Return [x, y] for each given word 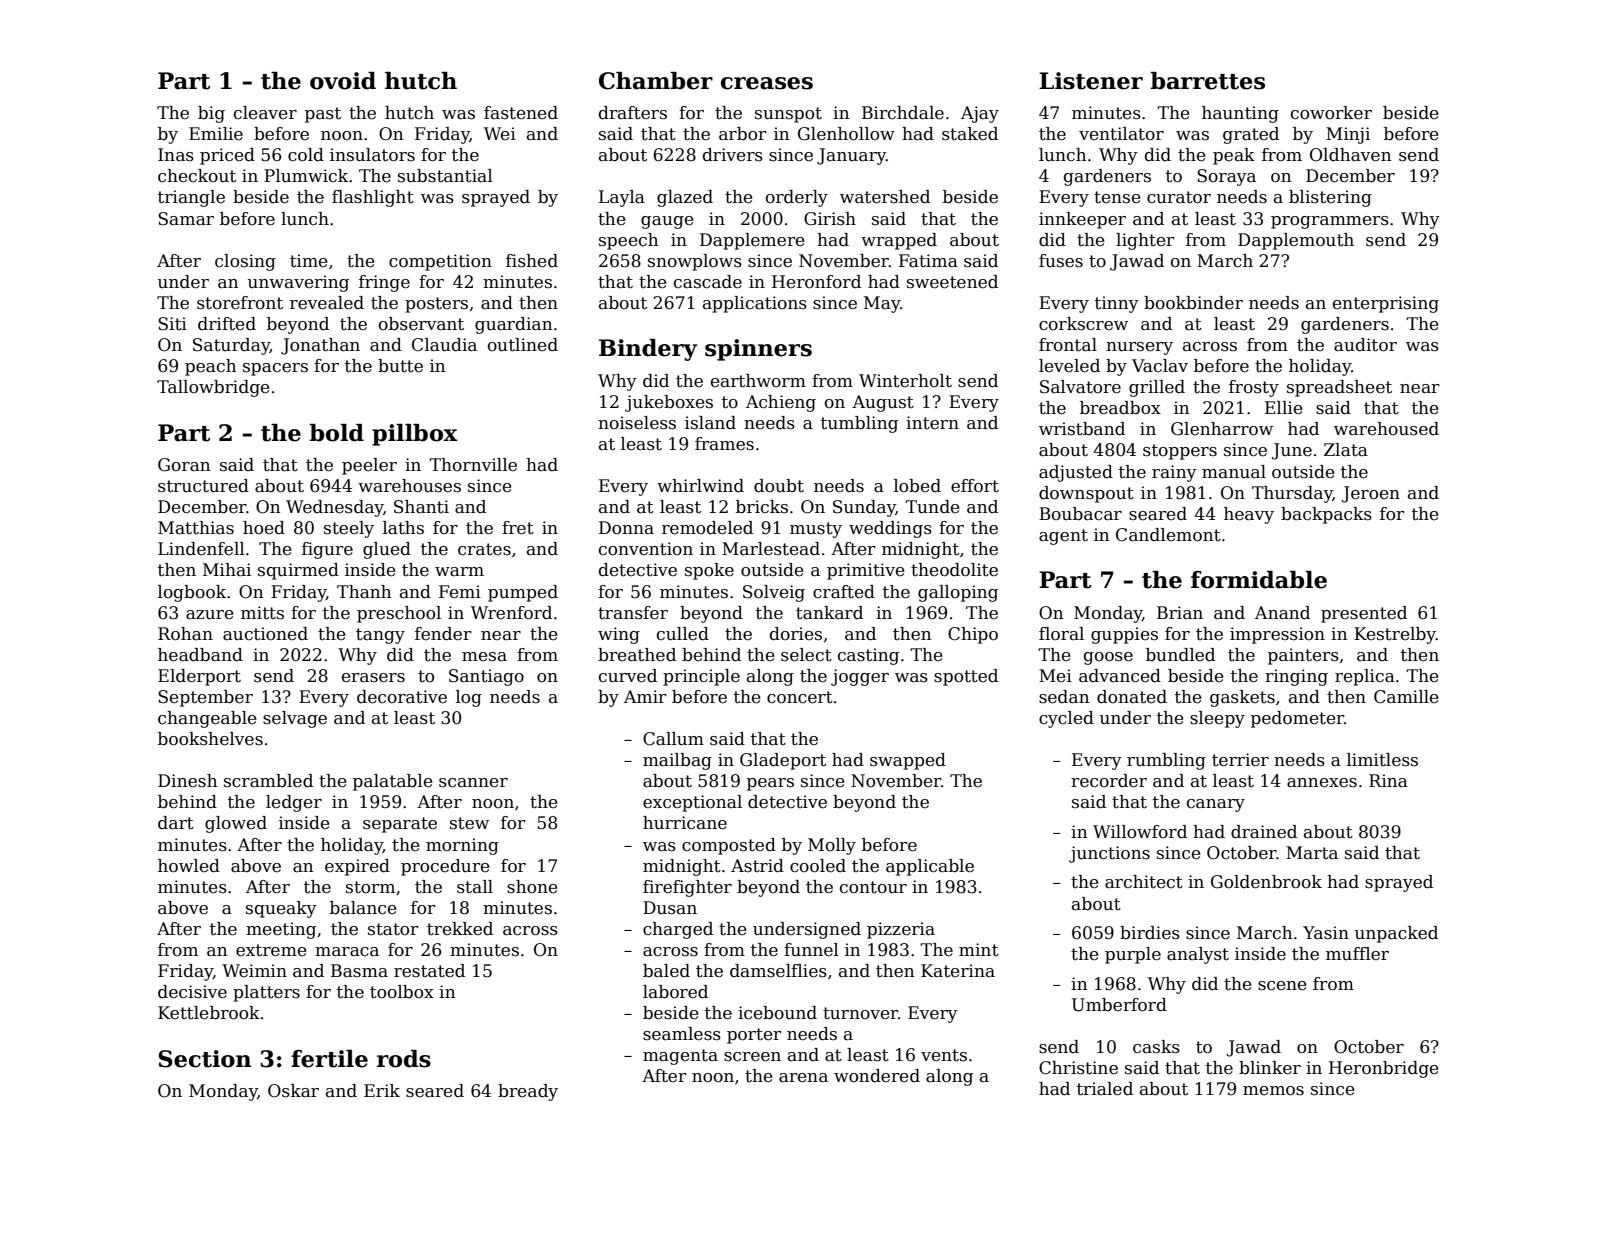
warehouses [409, 486]
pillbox [415, 435]
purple [1133, 955]
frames [724, 444]
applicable [930, 867]
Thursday [1292, 494]
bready [528, 1092]
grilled [1157, 388]
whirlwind [700, 485]
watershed [885, 197]
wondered [877, 1076]
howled [189, 866]
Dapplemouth [1296, 241]
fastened [521, 113]
